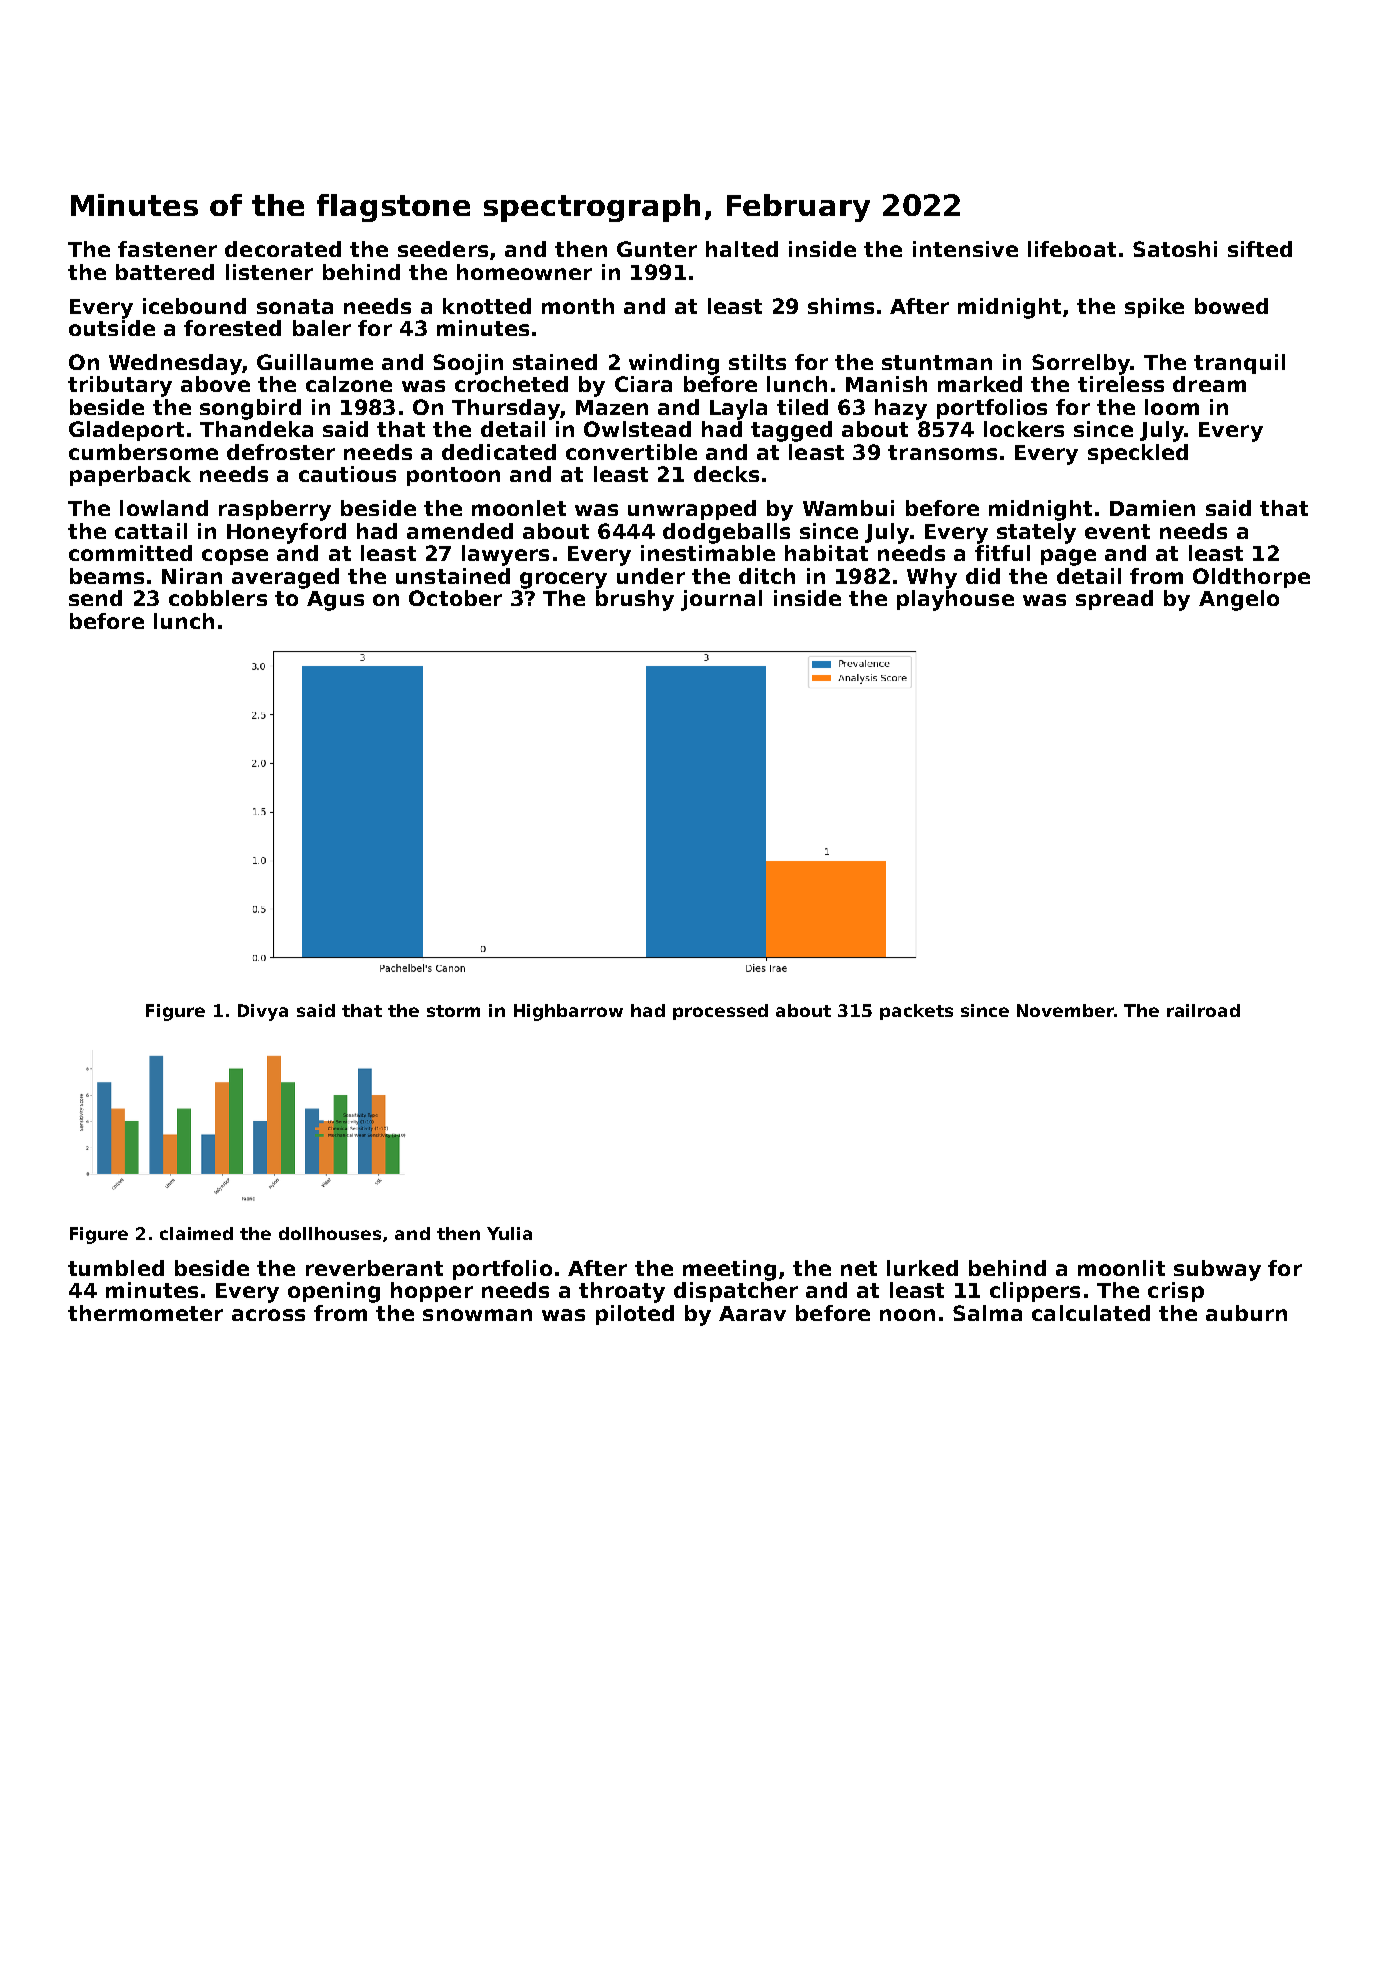 This screenshot has width=1386, height=1969. Describe the element at coordinates (263, 1012) in the screenshot. I see `Divya` at that location.
